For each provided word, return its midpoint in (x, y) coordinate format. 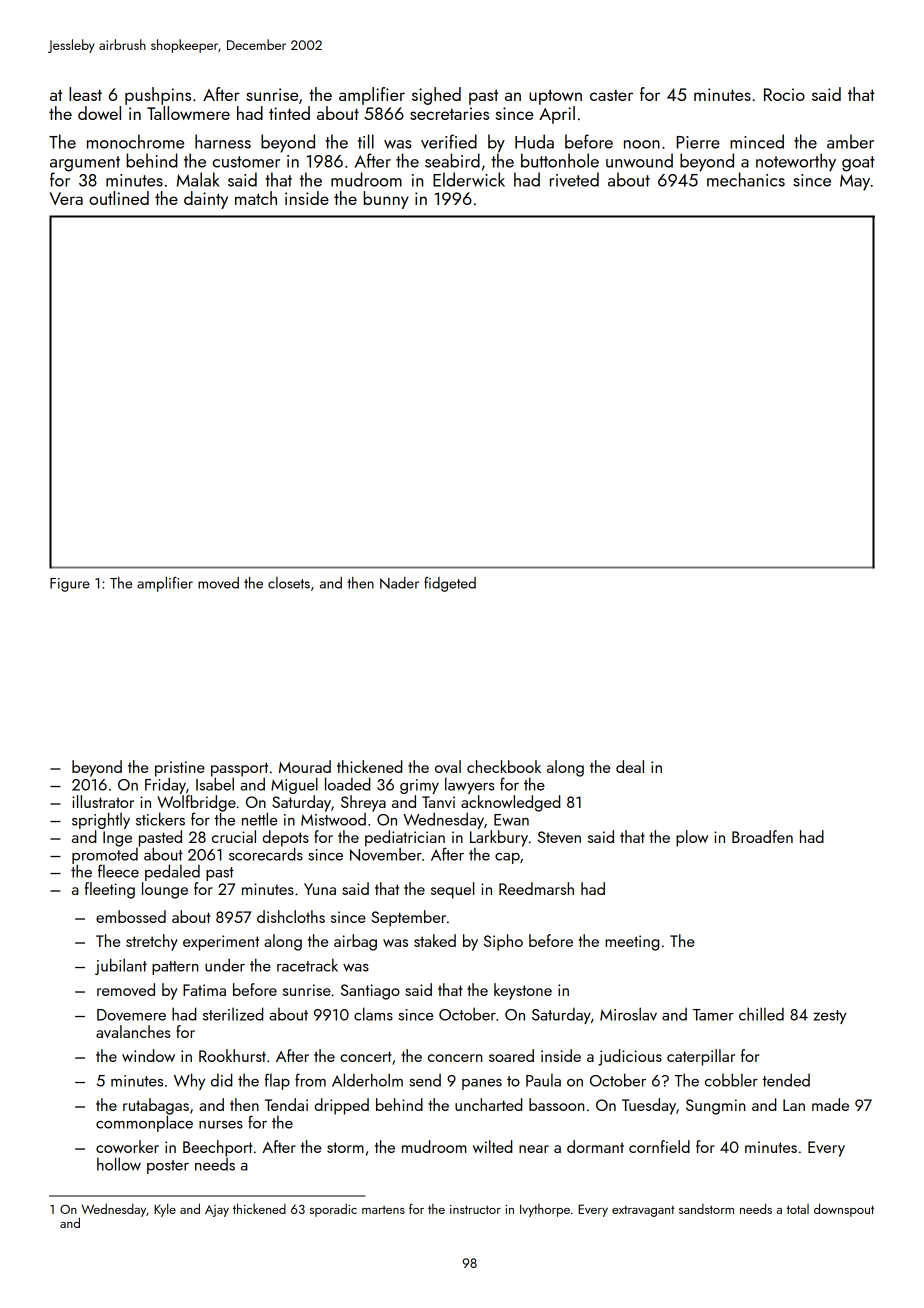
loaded (347, 784)
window (148, 1055)
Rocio (784, 94)
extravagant (643, 1211)
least (85, 94)
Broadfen (762, 836)
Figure (70, 585)
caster (611, 95)
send (425, 1080)
